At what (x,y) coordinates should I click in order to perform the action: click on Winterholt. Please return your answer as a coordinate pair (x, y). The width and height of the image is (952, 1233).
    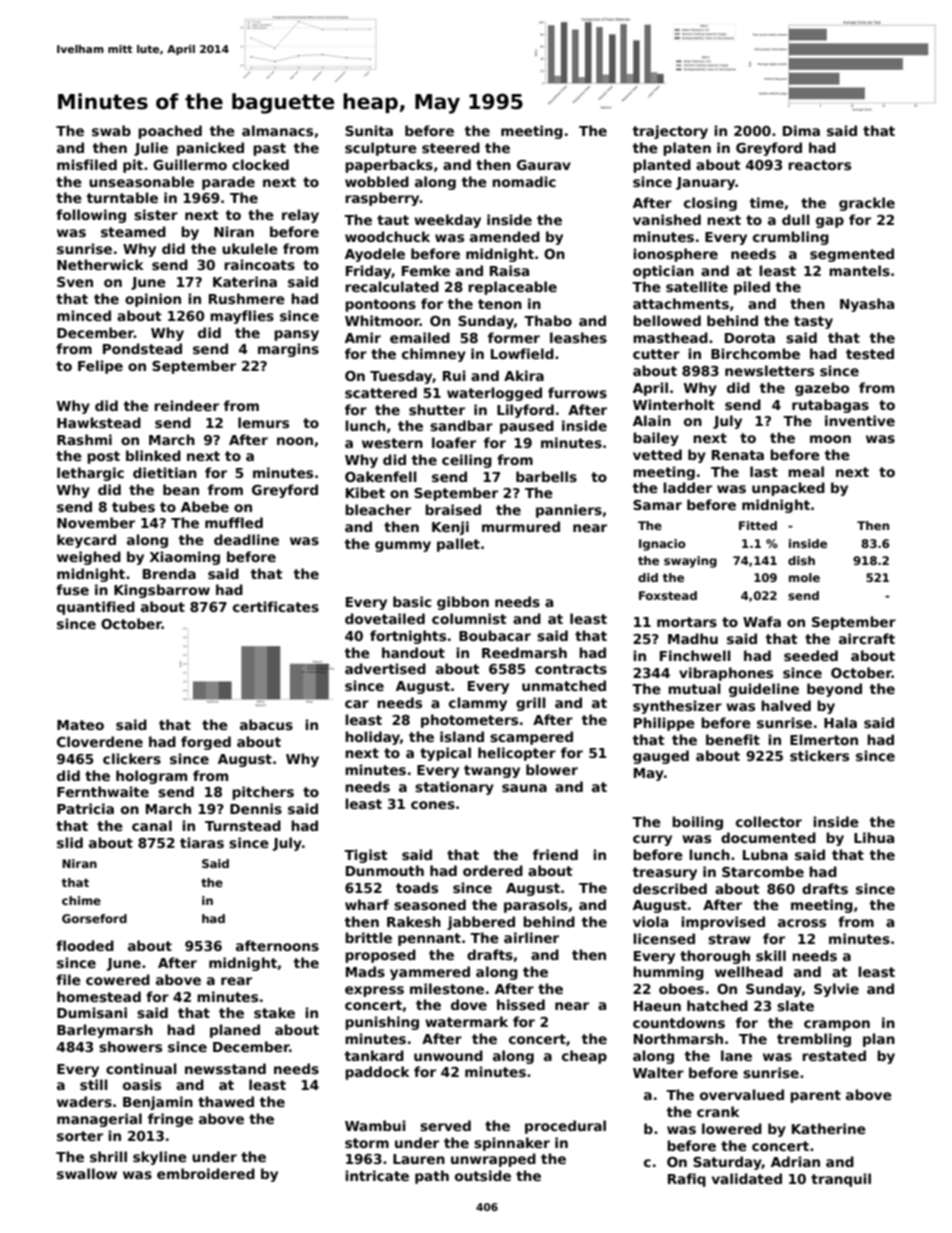
    Looking at the image, I should click on (674, 404).
